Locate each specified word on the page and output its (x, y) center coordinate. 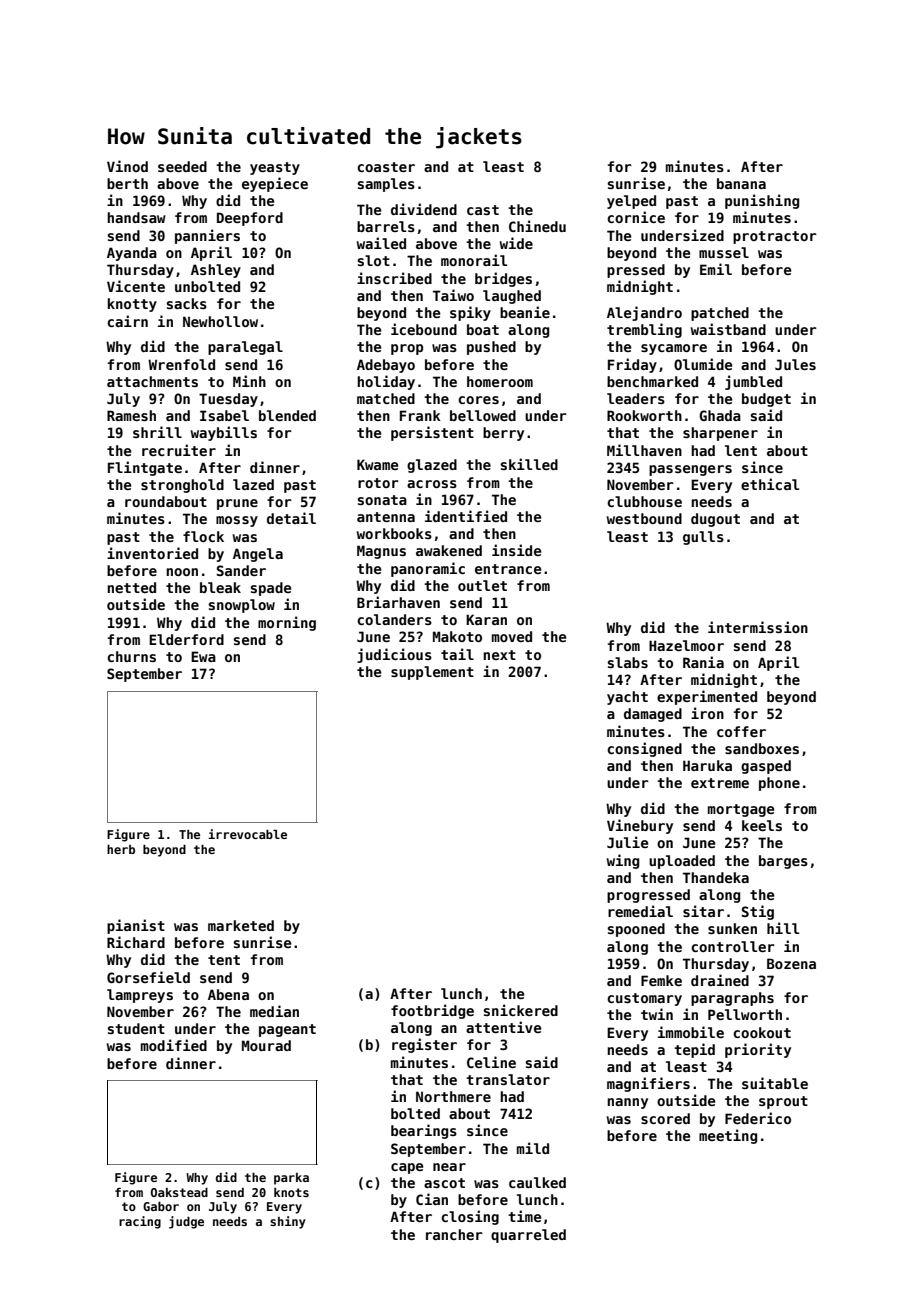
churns (131, 656)
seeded (182, 166)
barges (783, 862)
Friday (632, 365)
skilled (529, 464)
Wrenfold (181, 364)
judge (186, 1222)
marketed (241, 925)
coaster (386, 167)
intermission (758, 627)
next (499, 655)
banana (741, 183)
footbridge (432, 1011)
